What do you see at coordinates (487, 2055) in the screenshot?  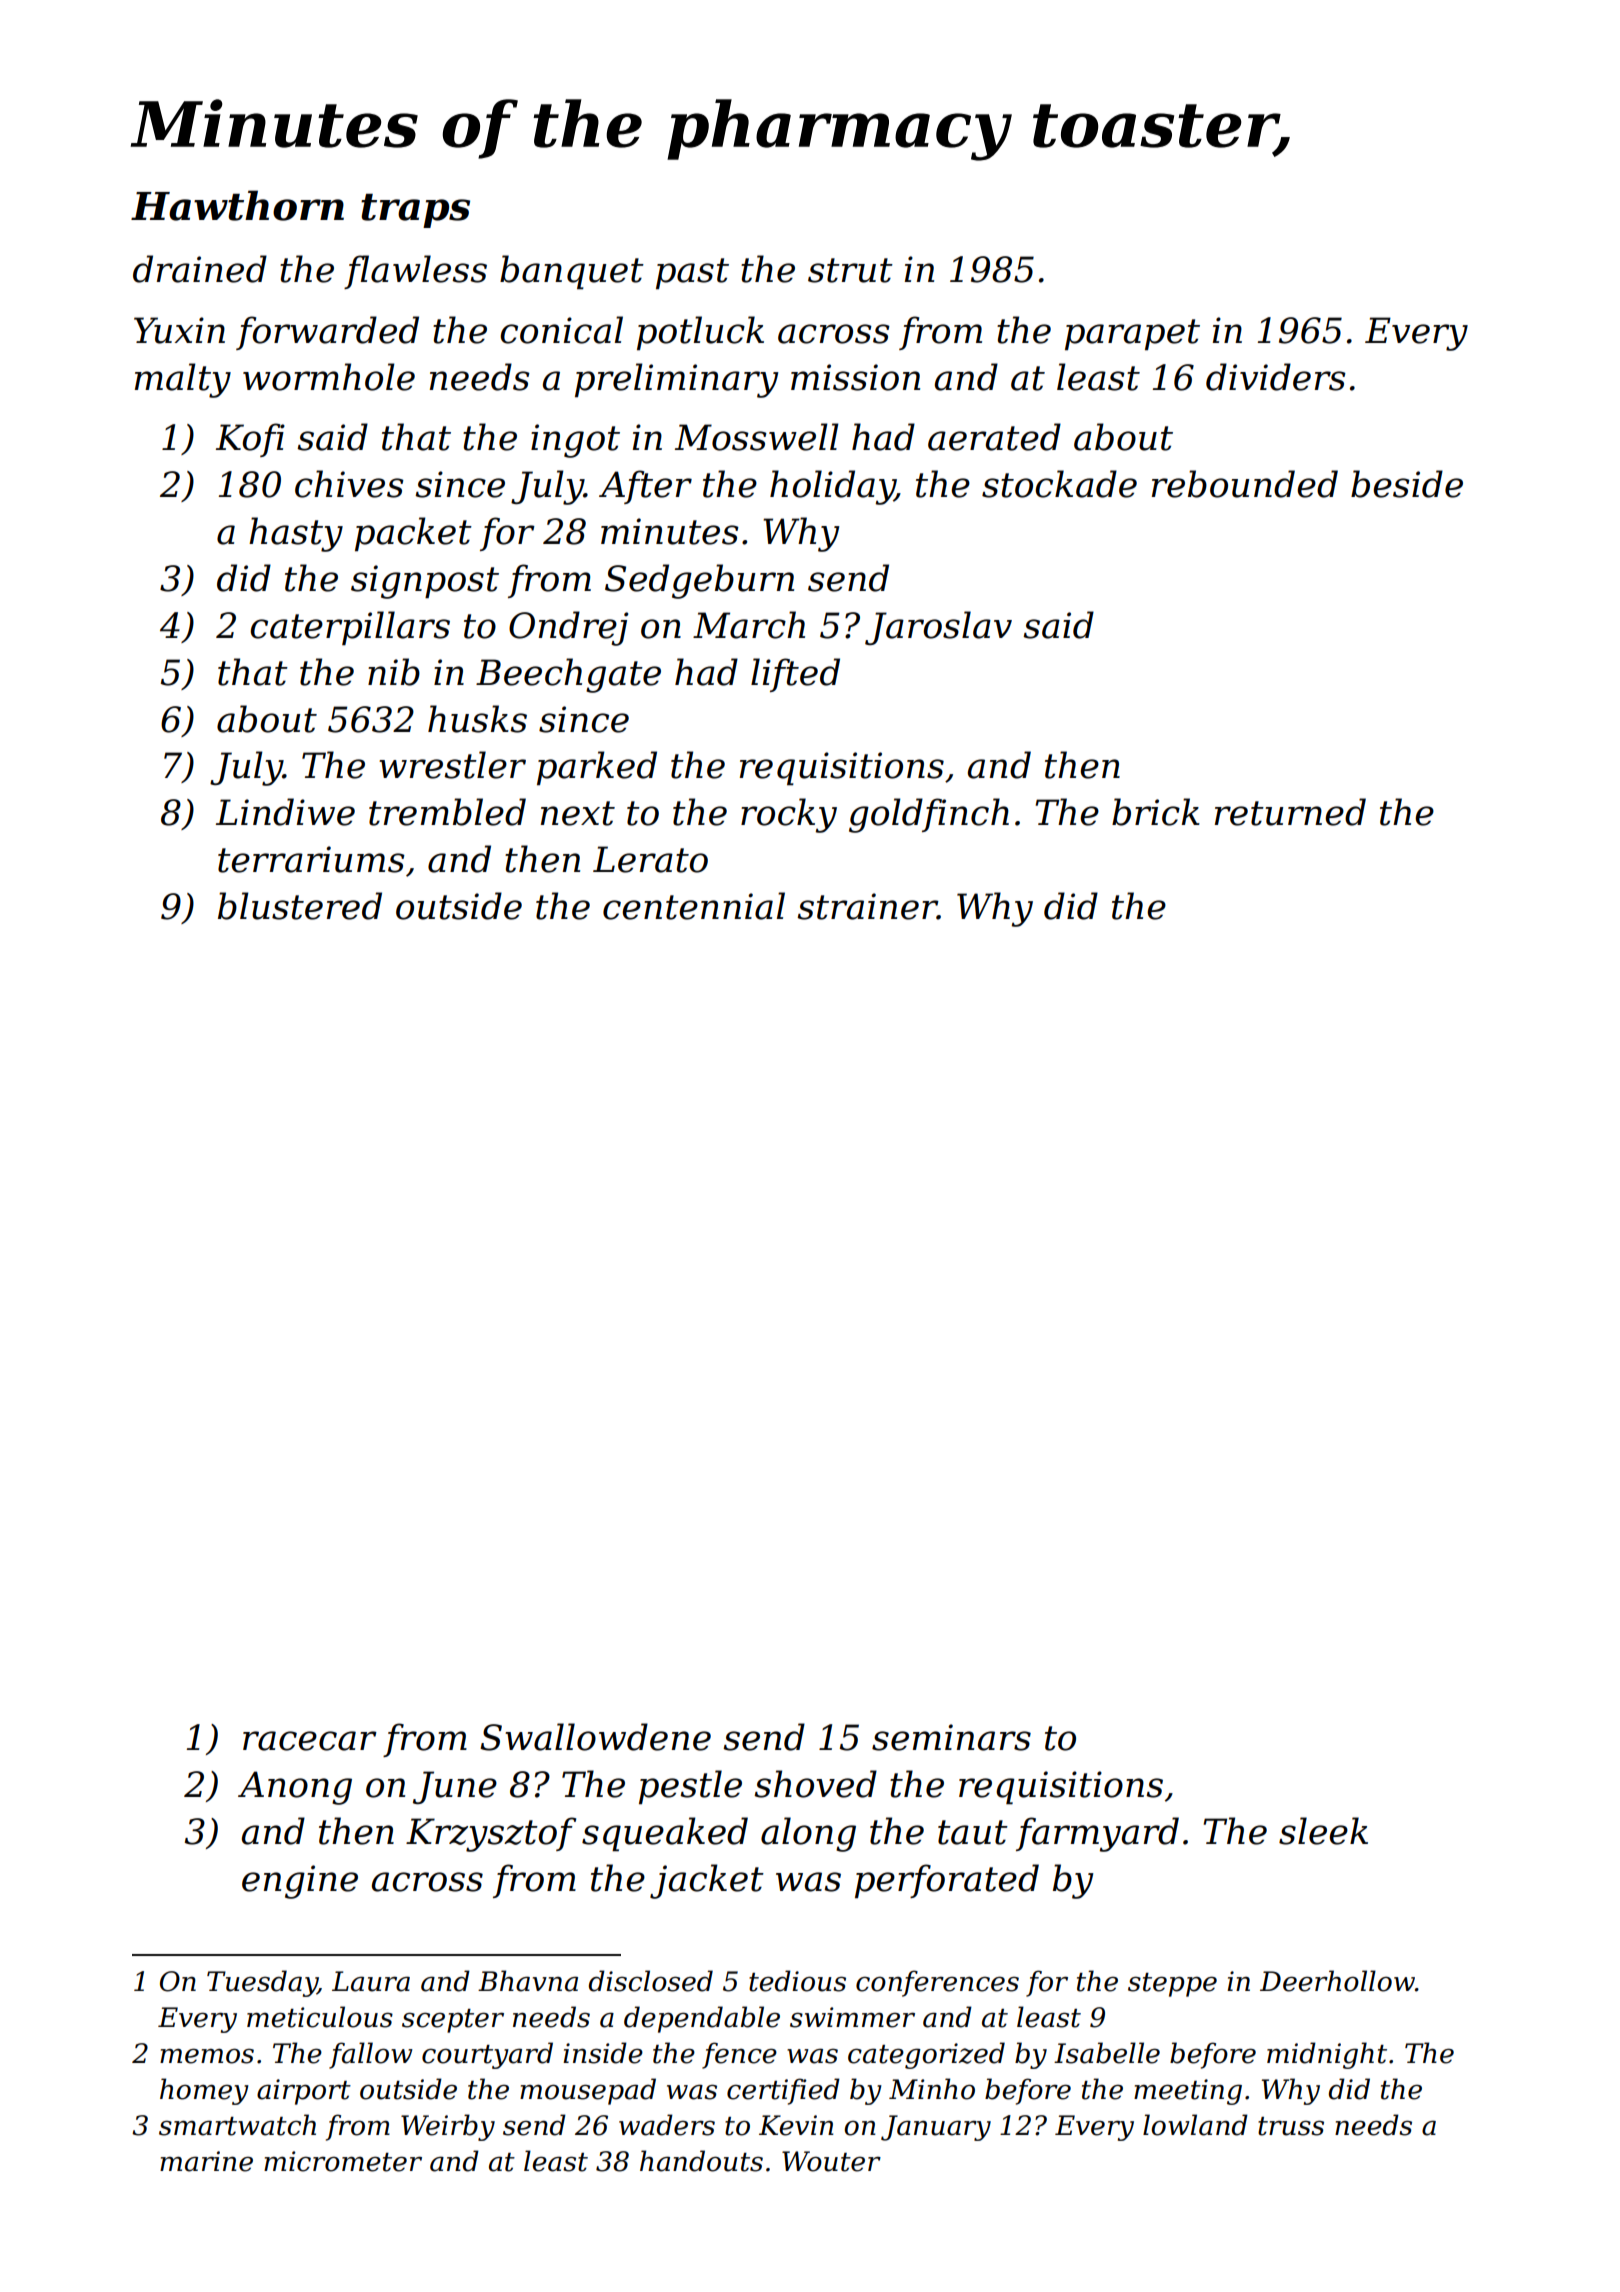 I see `courtyard` at bounding box center [487, 2055].
